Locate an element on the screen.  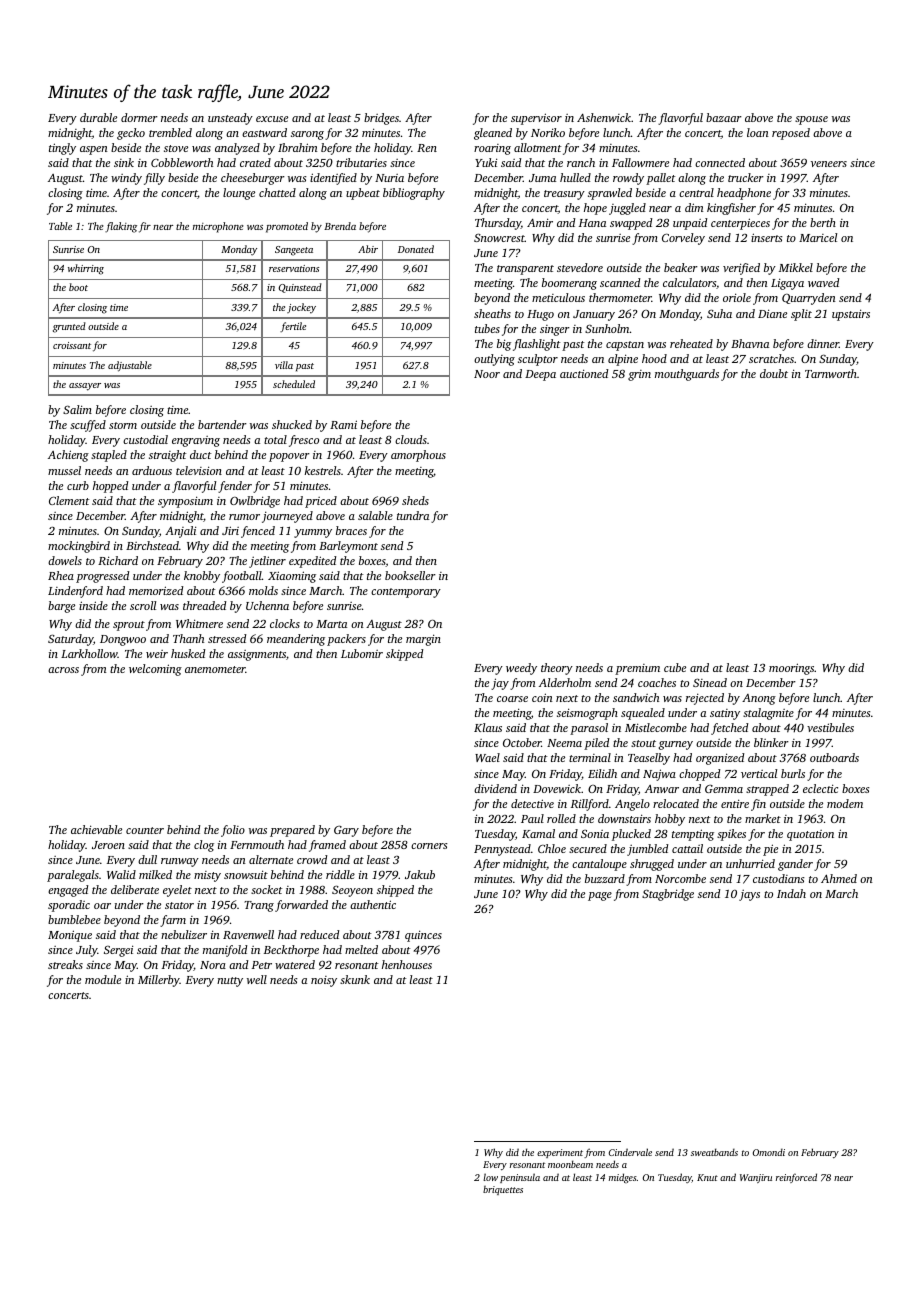
briquettes is located at coordinates (503, 1190).
